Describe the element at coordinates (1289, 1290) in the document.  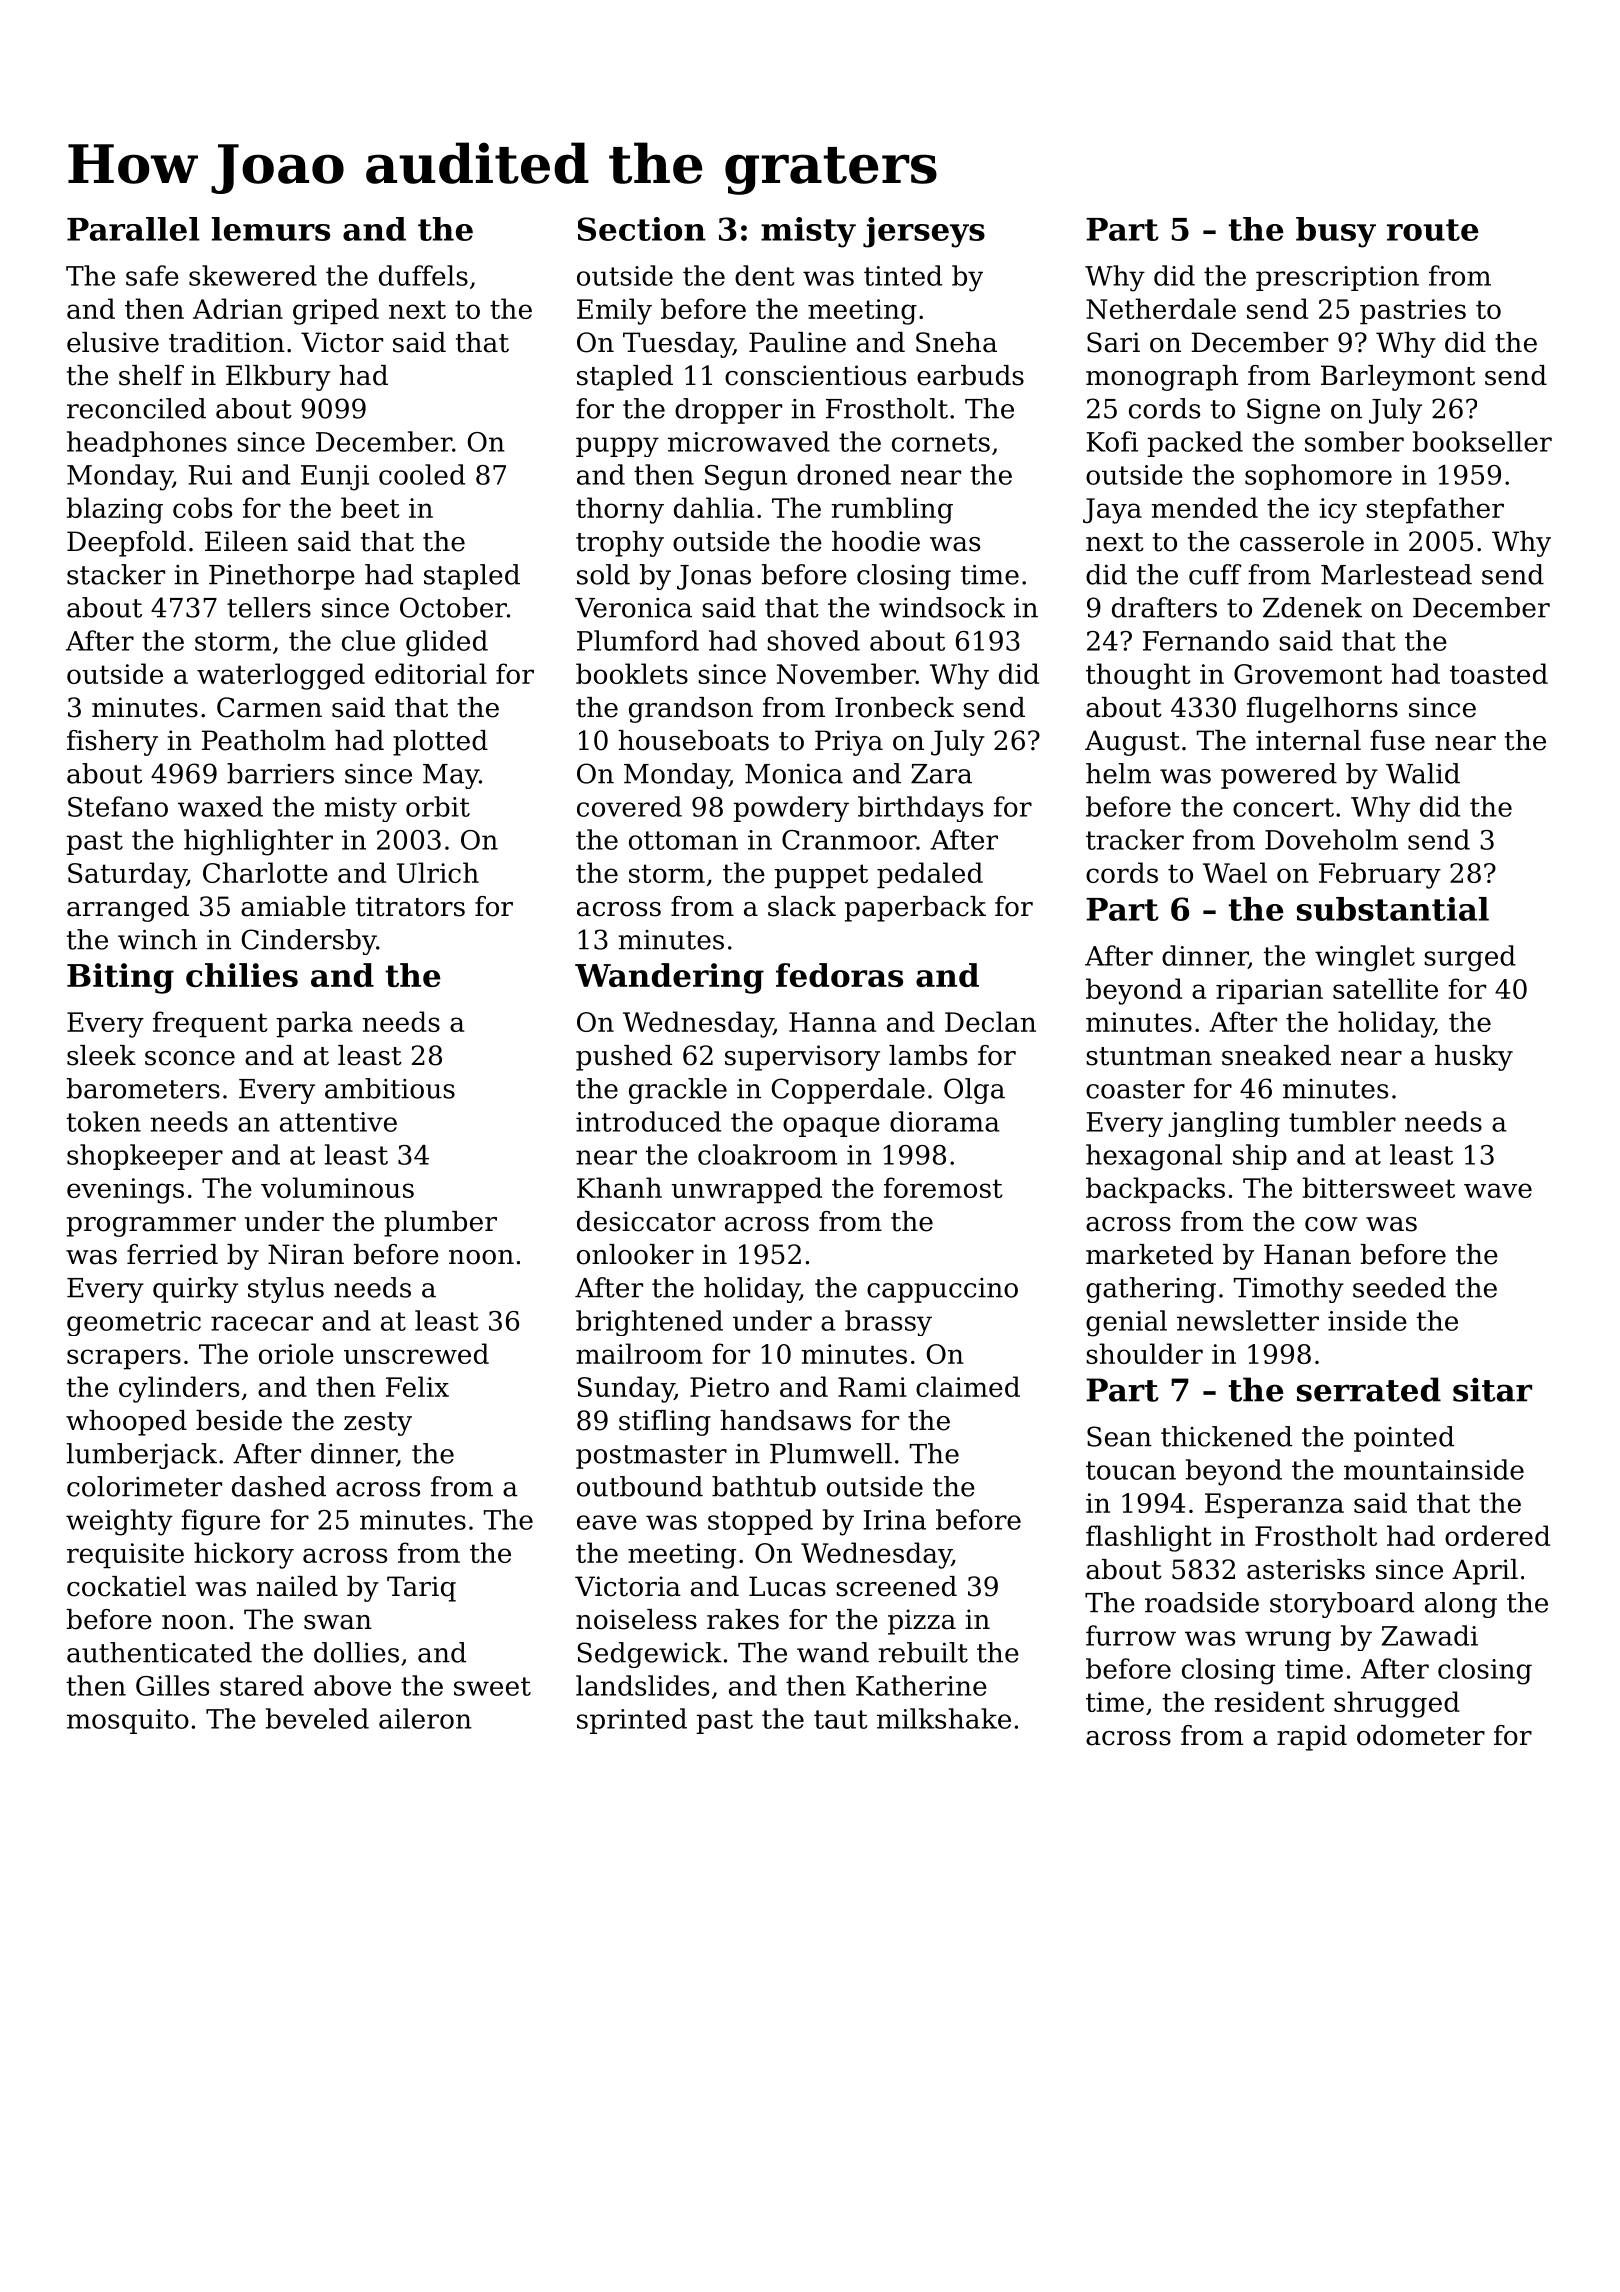
I see `Timothy` at that location.
